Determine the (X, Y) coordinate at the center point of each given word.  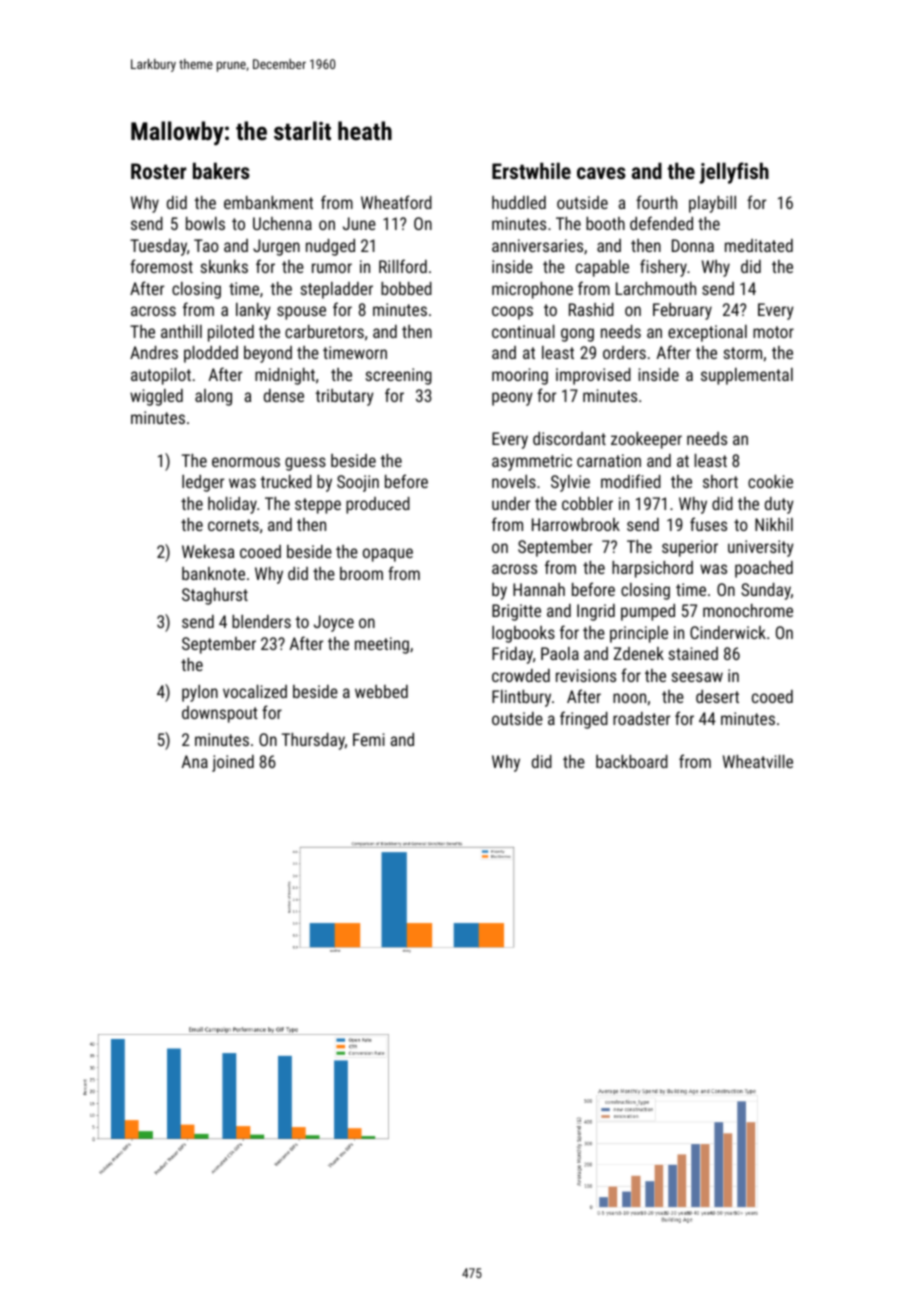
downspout (220, 714)
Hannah (539, 589)
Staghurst (215, 596)
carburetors (324, 331)
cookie (770, 481)
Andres (154, 352)
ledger (203, 483)
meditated (759, 245)
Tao (206, 245)
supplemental (747, 376)
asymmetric (532, 462)
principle (639, 634)
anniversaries (537, 245)
